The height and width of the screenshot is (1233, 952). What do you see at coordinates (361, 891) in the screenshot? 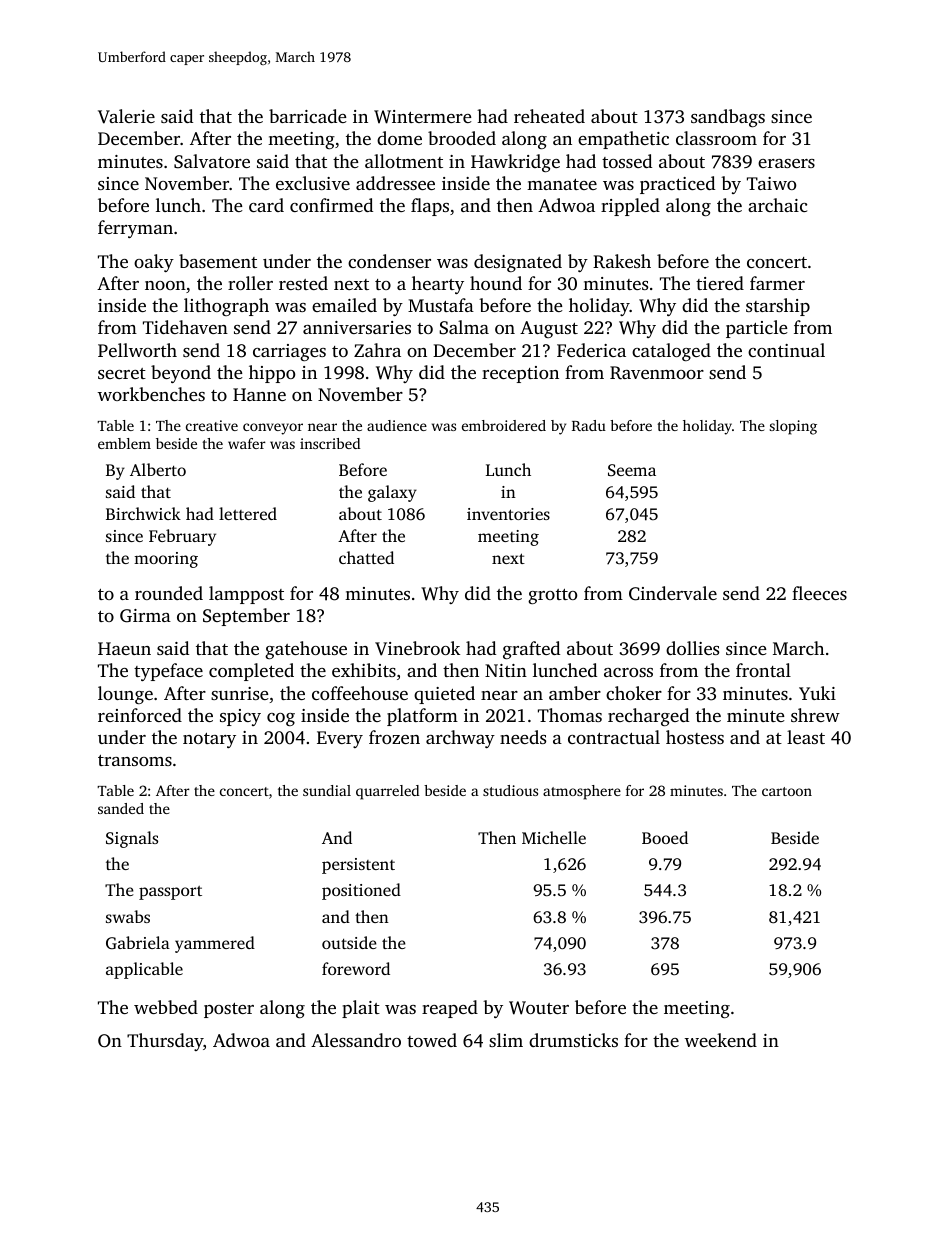
I see `positioned` at bounding box center [361, 891].
